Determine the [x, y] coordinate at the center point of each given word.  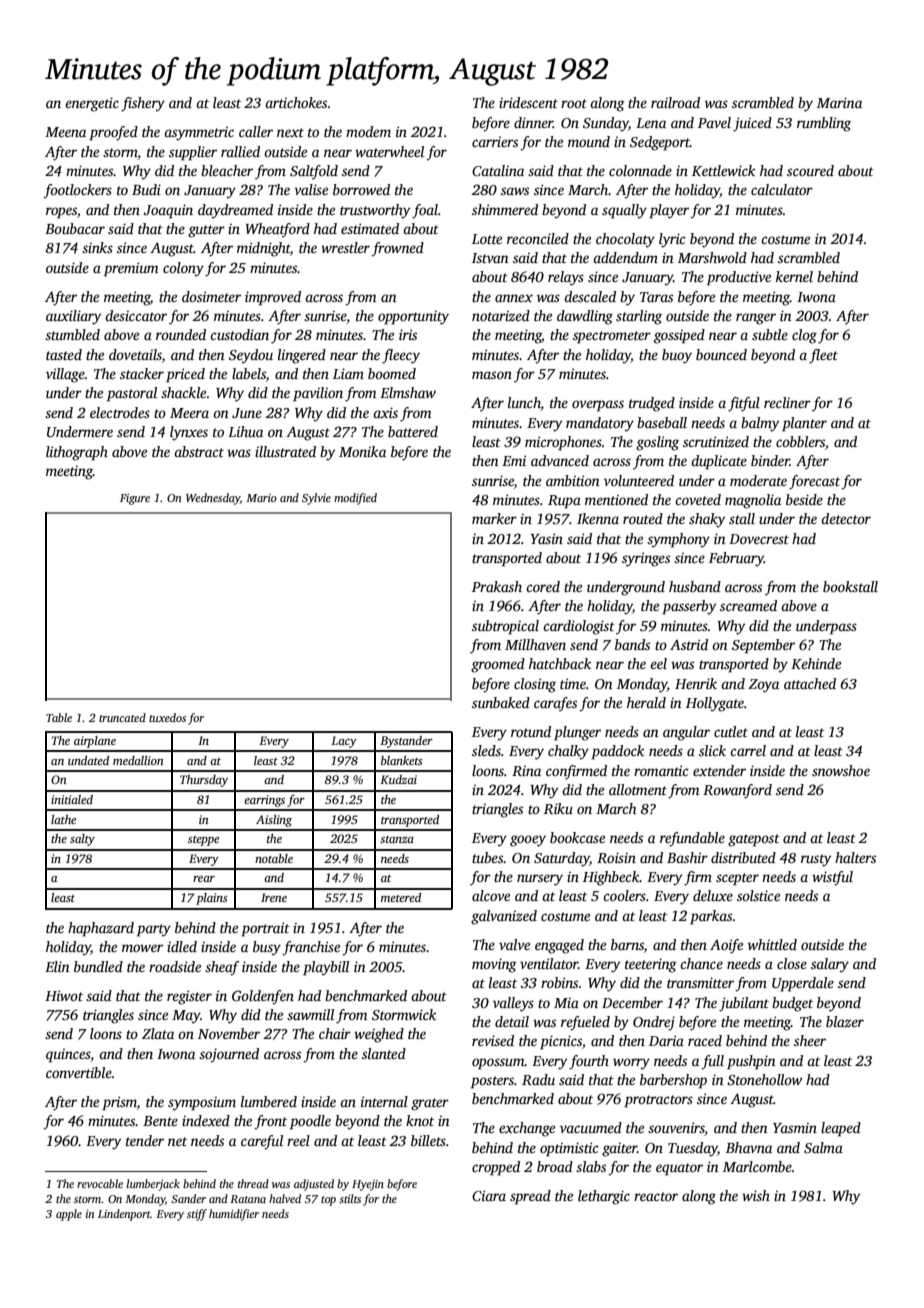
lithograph [77, 453]
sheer [810, 1040]
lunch [524, 404]
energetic [92, 104]
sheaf [222, 968]
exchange [527, 1129]
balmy [760, 424]
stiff [197, 1215]
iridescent [528, 102]
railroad [675, 102]
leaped [841, 1129]
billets [428, 1140]
